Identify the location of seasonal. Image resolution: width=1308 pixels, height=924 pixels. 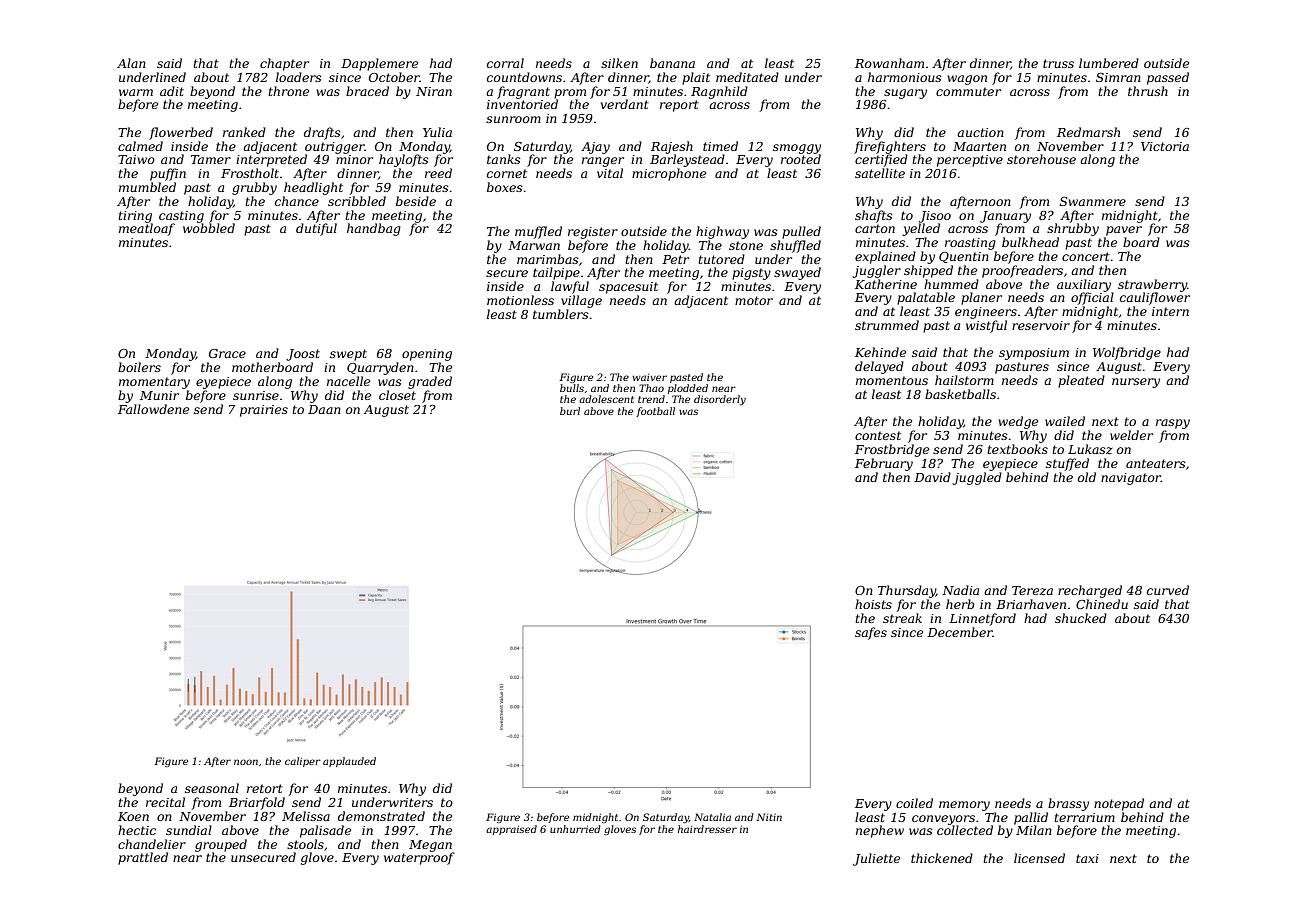
(212, 788).
